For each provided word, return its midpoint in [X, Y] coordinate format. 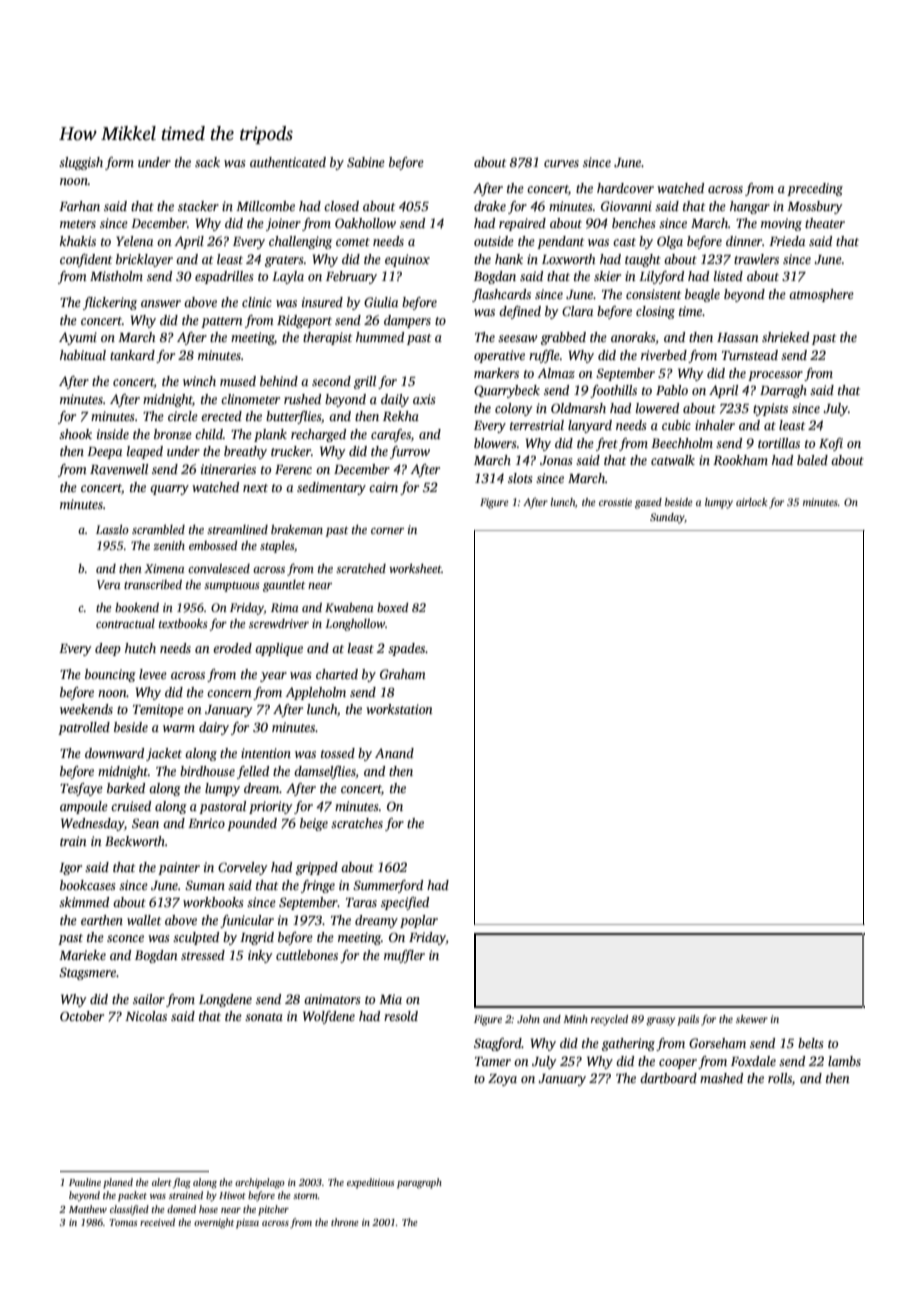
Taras [361, 902]
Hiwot [232, 1195]
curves [561, 163]
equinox [407, 260]
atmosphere [821, 295]
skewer [752, 1019]
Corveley [243, 868]
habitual [83, 355]
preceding [815, 189]
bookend [137, 607]
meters [78, 224]
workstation [399, 709]
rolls [780, 1078]
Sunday [667, 518]
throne [344, 1222]
